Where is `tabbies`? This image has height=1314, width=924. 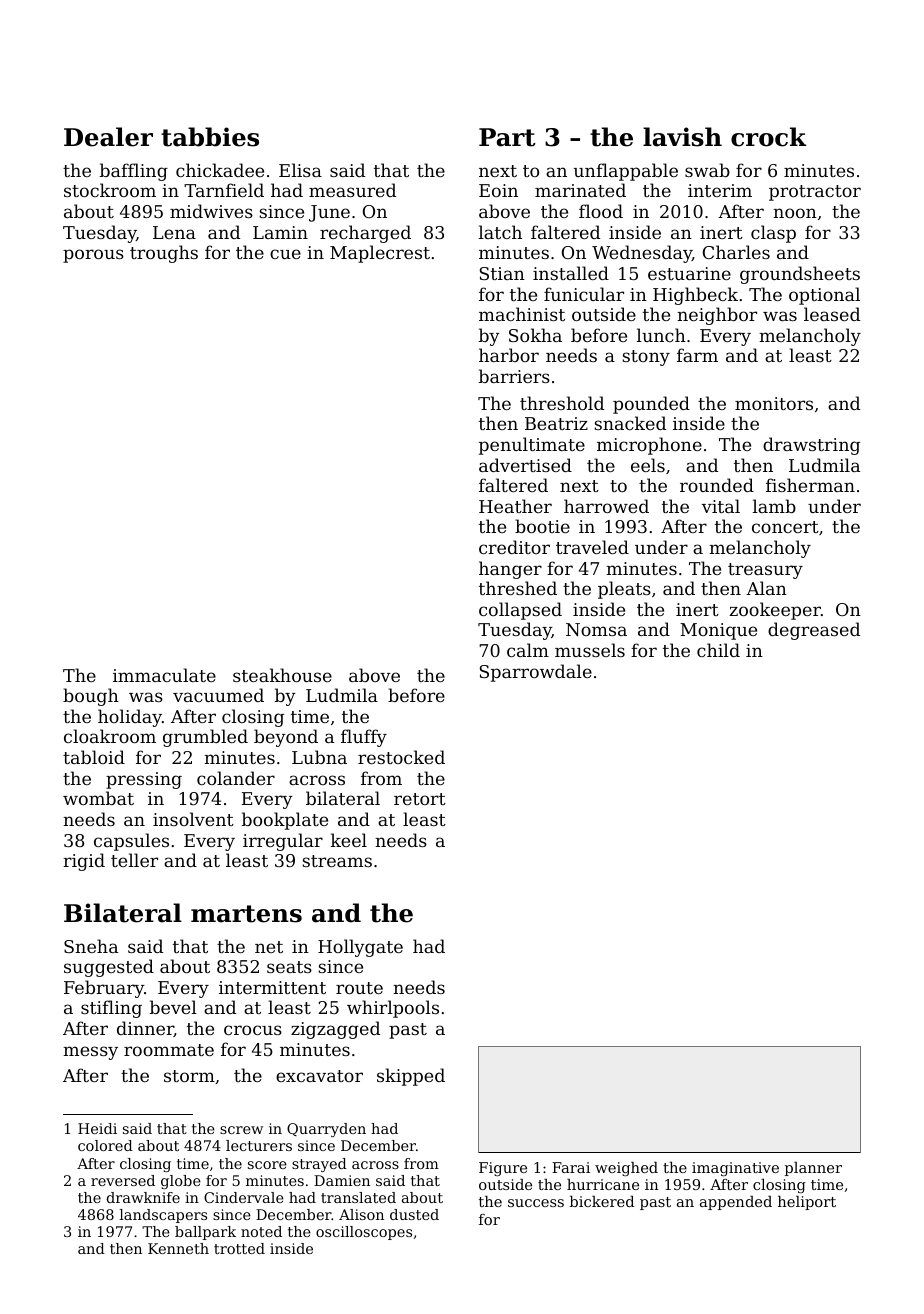
tabbies is located at coordinates (210, 137).
